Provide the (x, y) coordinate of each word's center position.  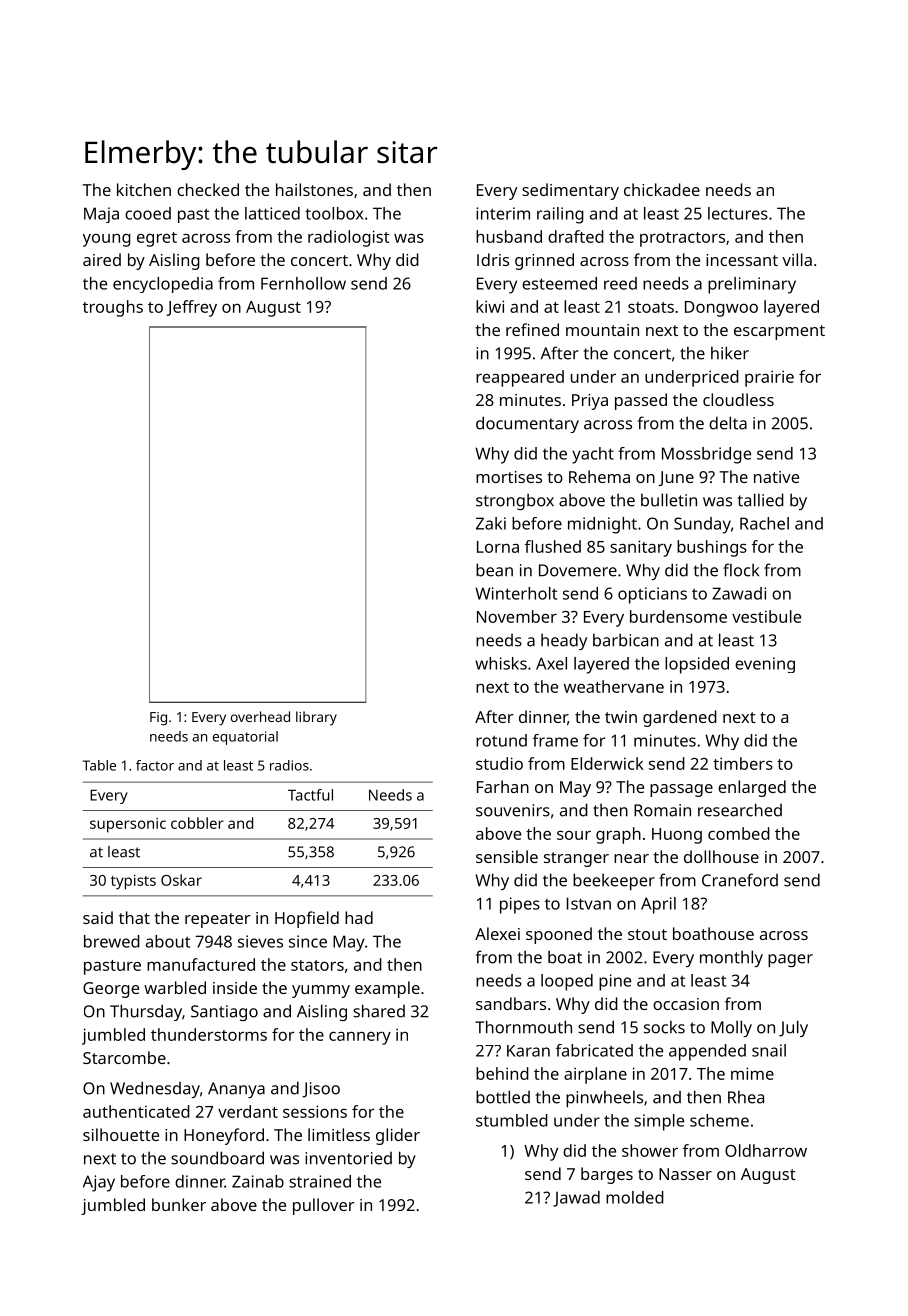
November (517, 616)
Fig (158, 719)
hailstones (314, 189)
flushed (553, 546)
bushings (712, 548)
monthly (731, 958)
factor (155, 765)
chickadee (662, 189)
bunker (179, 1204)
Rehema (599, 476)
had (359, 917)
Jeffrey (192, 308)
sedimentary (570, 191)
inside (235, 987)
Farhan (503, 786)
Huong (677, 836)
